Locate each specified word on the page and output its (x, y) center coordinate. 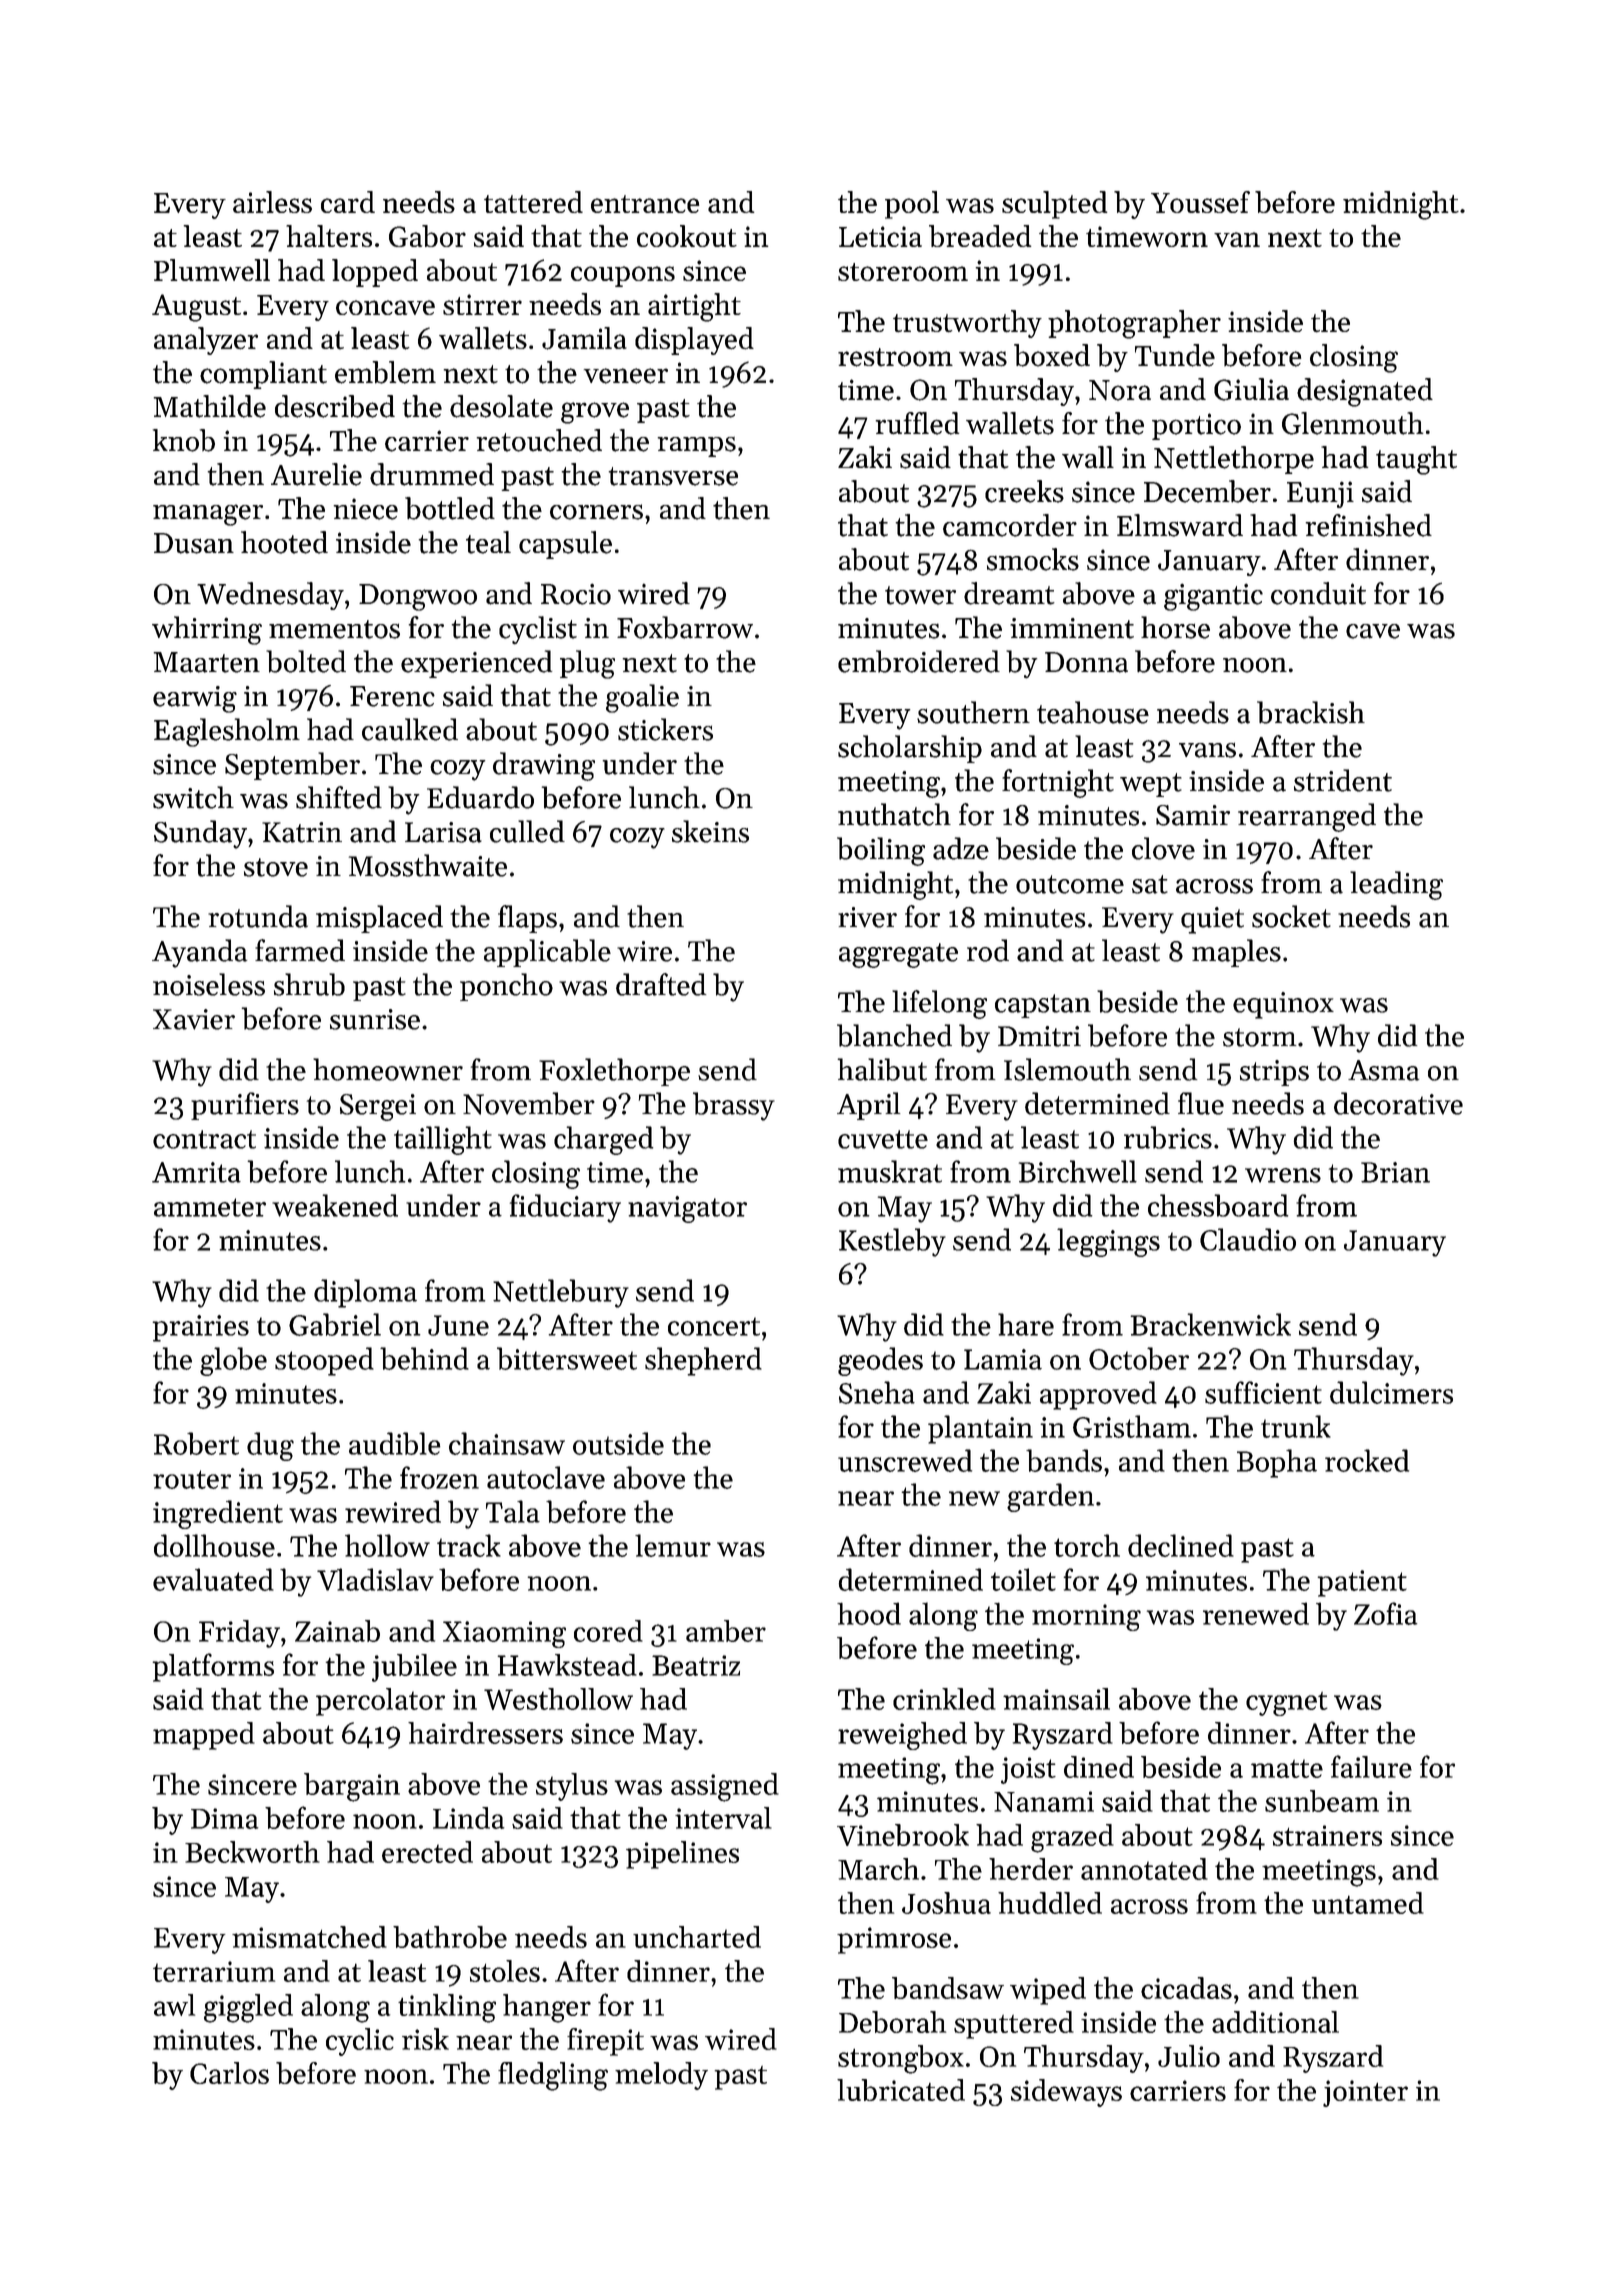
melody (661, 2076)
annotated (1144, 1869)
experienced (476, 664)
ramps (696, 447)
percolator (380, 1702)
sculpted (1055, 205)
